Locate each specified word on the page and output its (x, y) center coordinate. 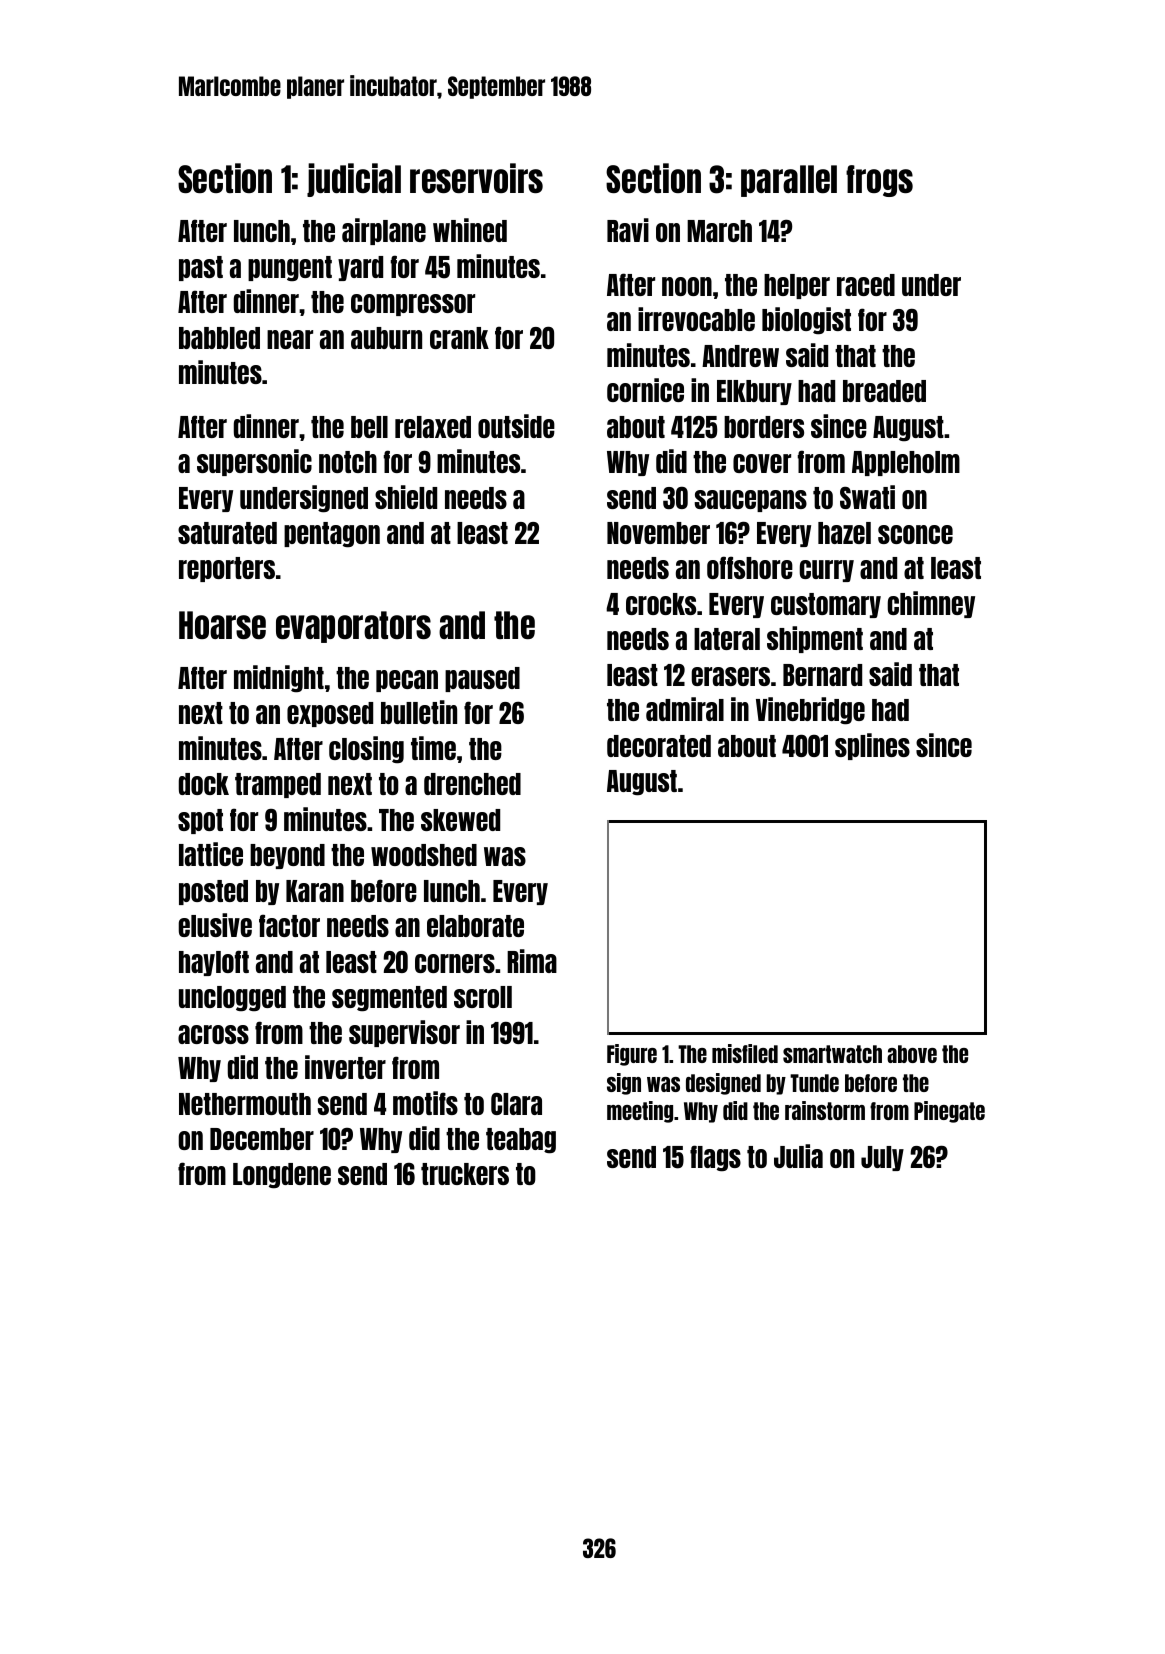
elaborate (475, 926)
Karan (315, 891)
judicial (354, 180)
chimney (931, 604)
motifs (425, 1103)
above (912, 1054)
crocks (661, 604)
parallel (789, 181)
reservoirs (476, 178)
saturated (227, 533)
